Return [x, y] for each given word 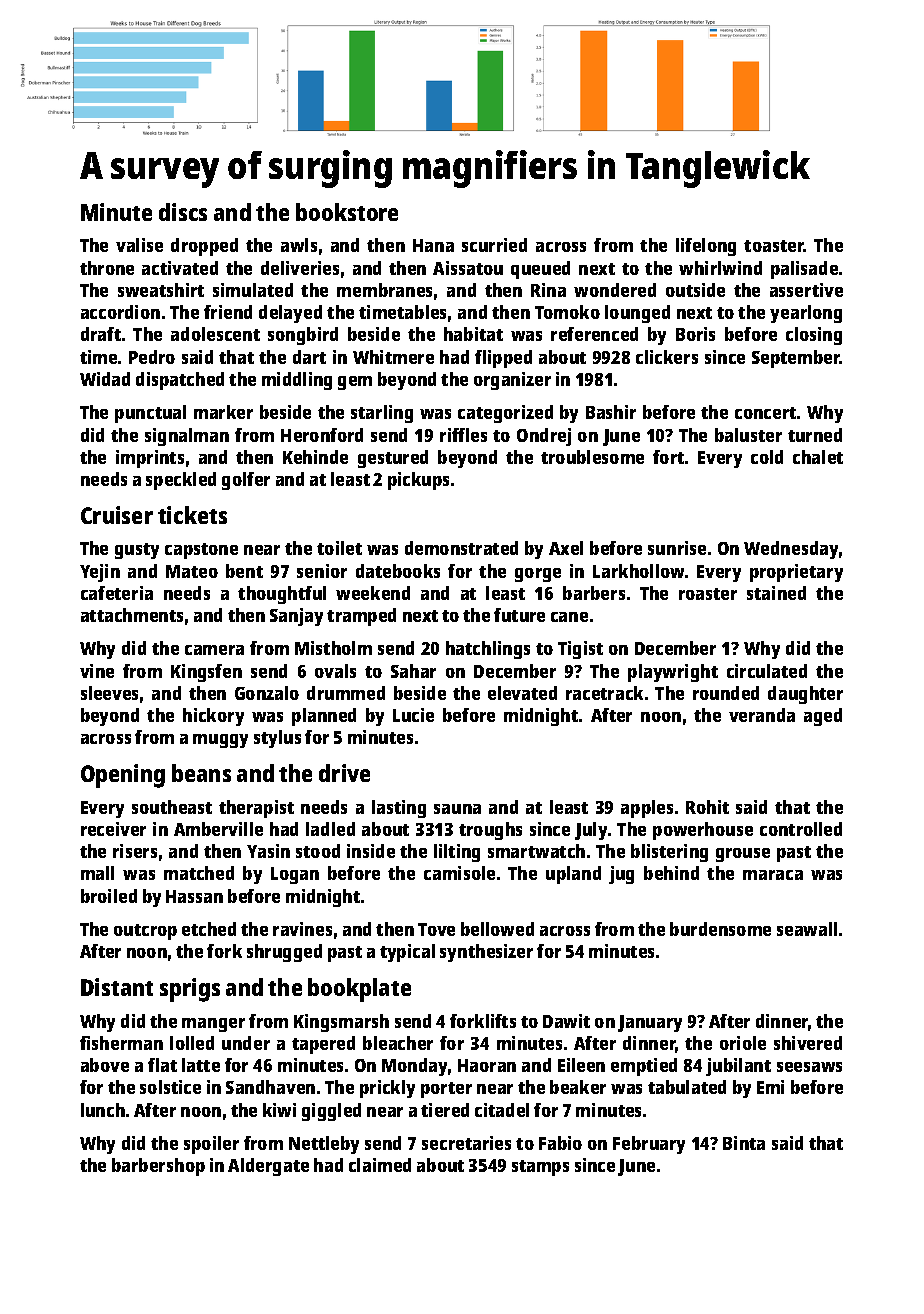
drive [344, 773]
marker [223, 412]
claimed [380, 1165]
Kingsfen [206, 673]
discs [183, 212]
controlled [801, 829]
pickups [418, 481]
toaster [774, 246]
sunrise [677, 548]
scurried [494, 245]
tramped [361, 617]
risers [135, 851]
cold [767, 457]
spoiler [211, 1145]
